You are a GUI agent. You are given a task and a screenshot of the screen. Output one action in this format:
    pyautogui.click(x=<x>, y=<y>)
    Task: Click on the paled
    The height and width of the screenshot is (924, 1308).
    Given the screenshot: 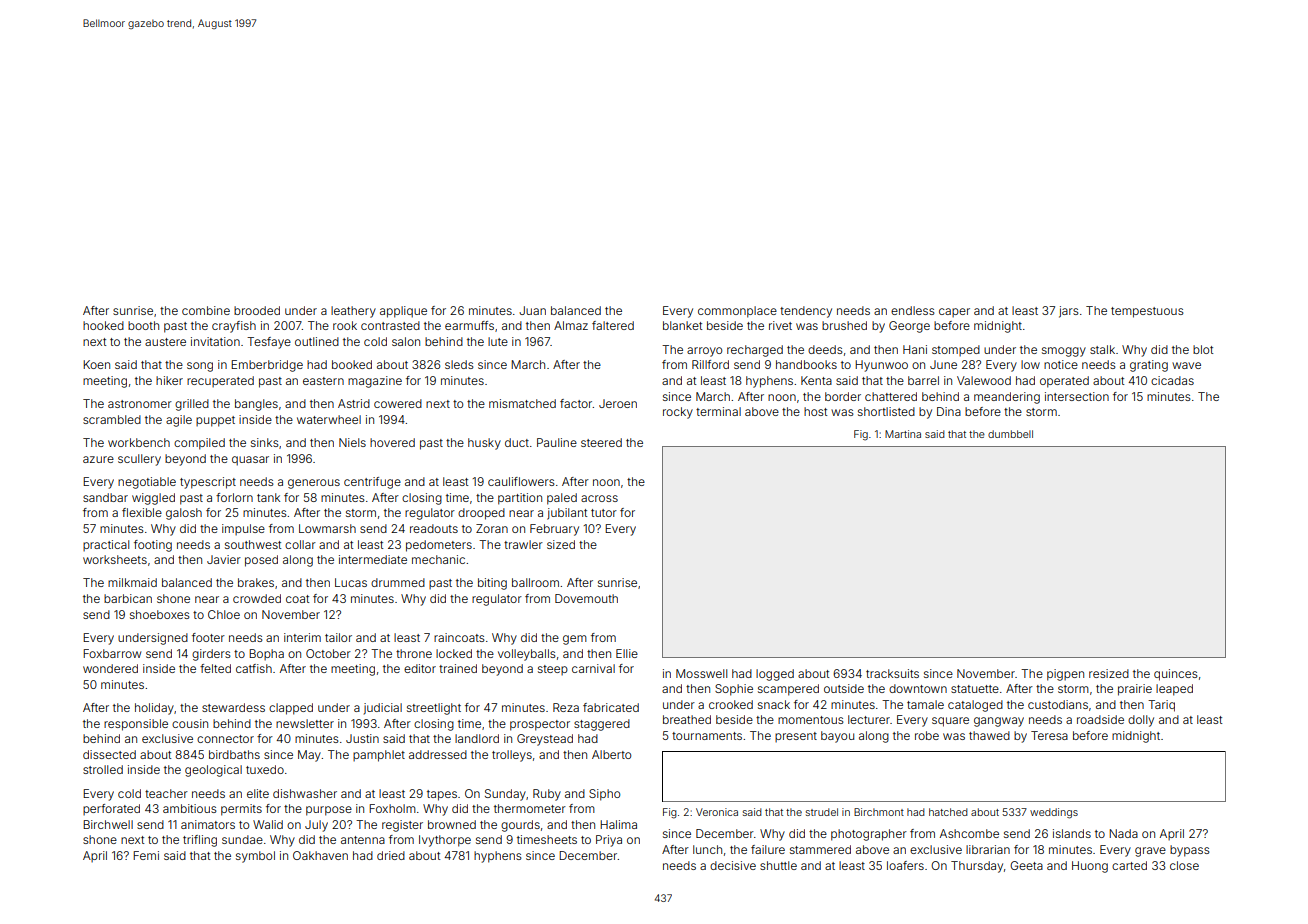 What is the action you would take?
    pyautogui.click(x=562, y=499)
